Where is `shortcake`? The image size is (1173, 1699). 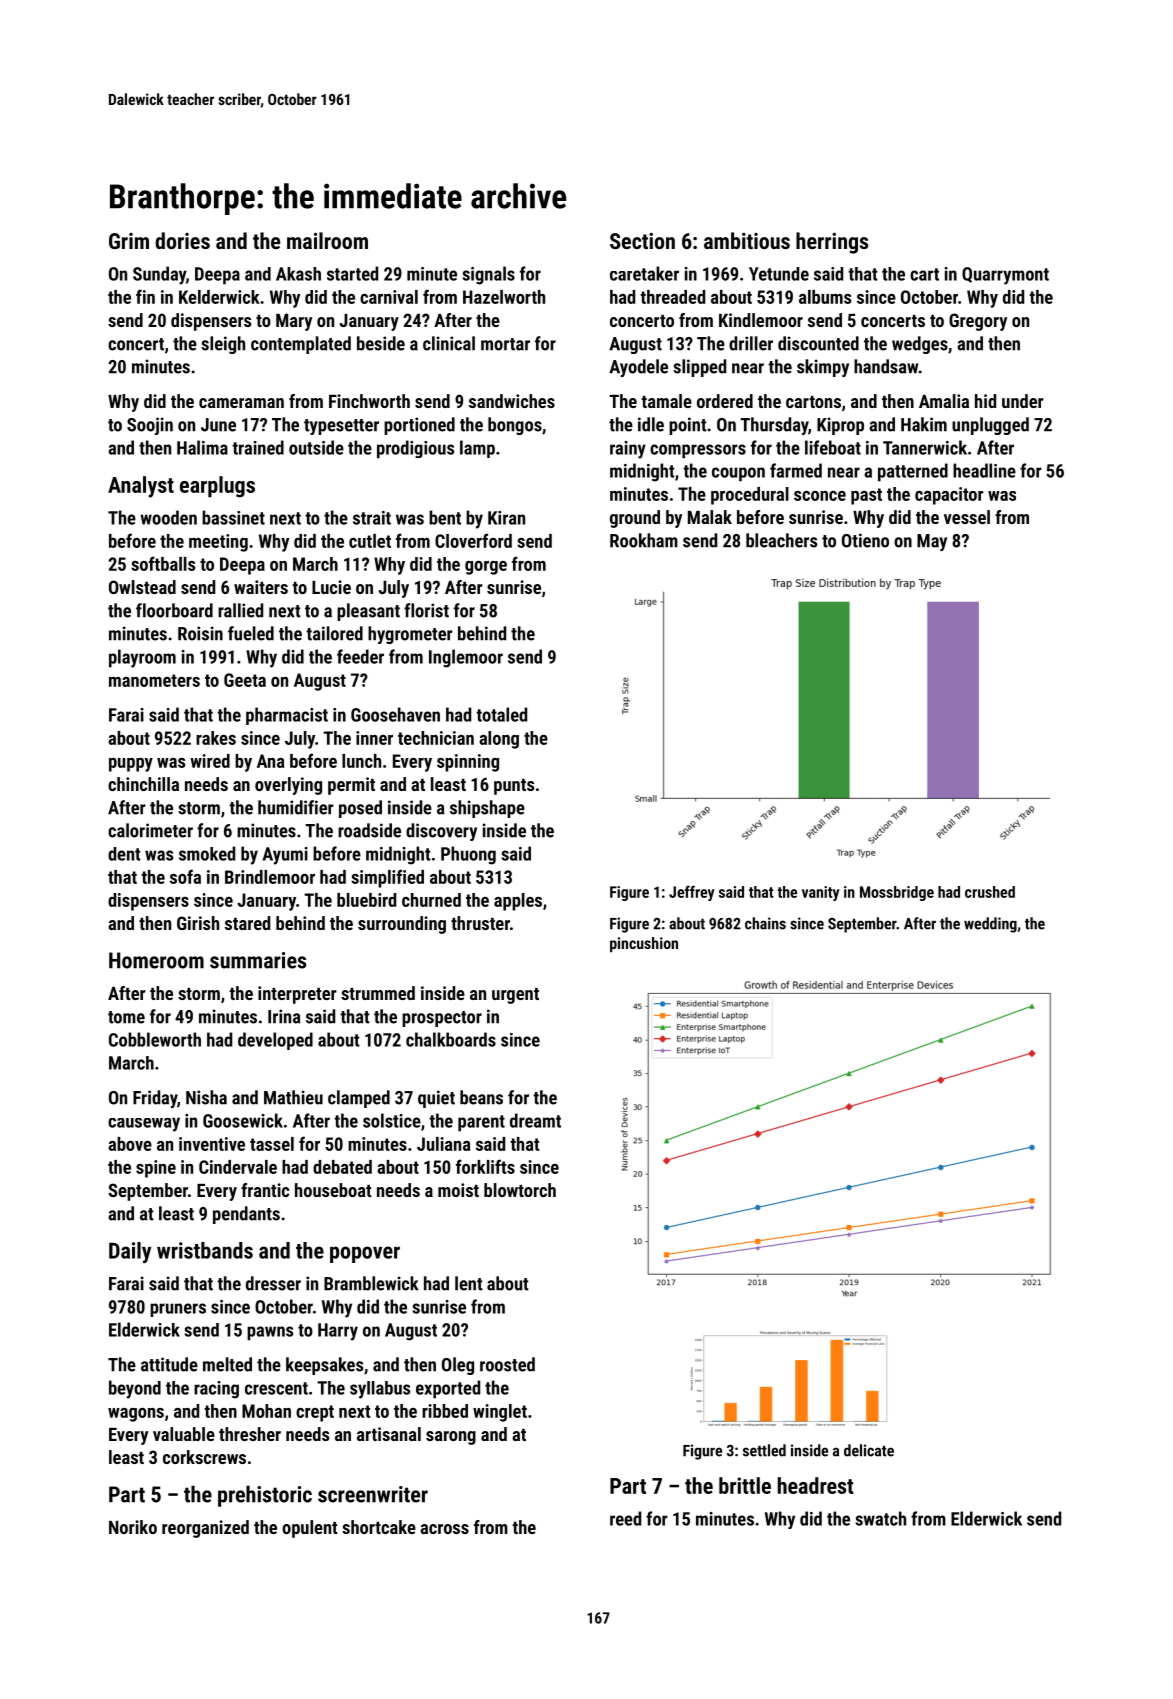
shortcake is located at coordinates (379, 1527).
